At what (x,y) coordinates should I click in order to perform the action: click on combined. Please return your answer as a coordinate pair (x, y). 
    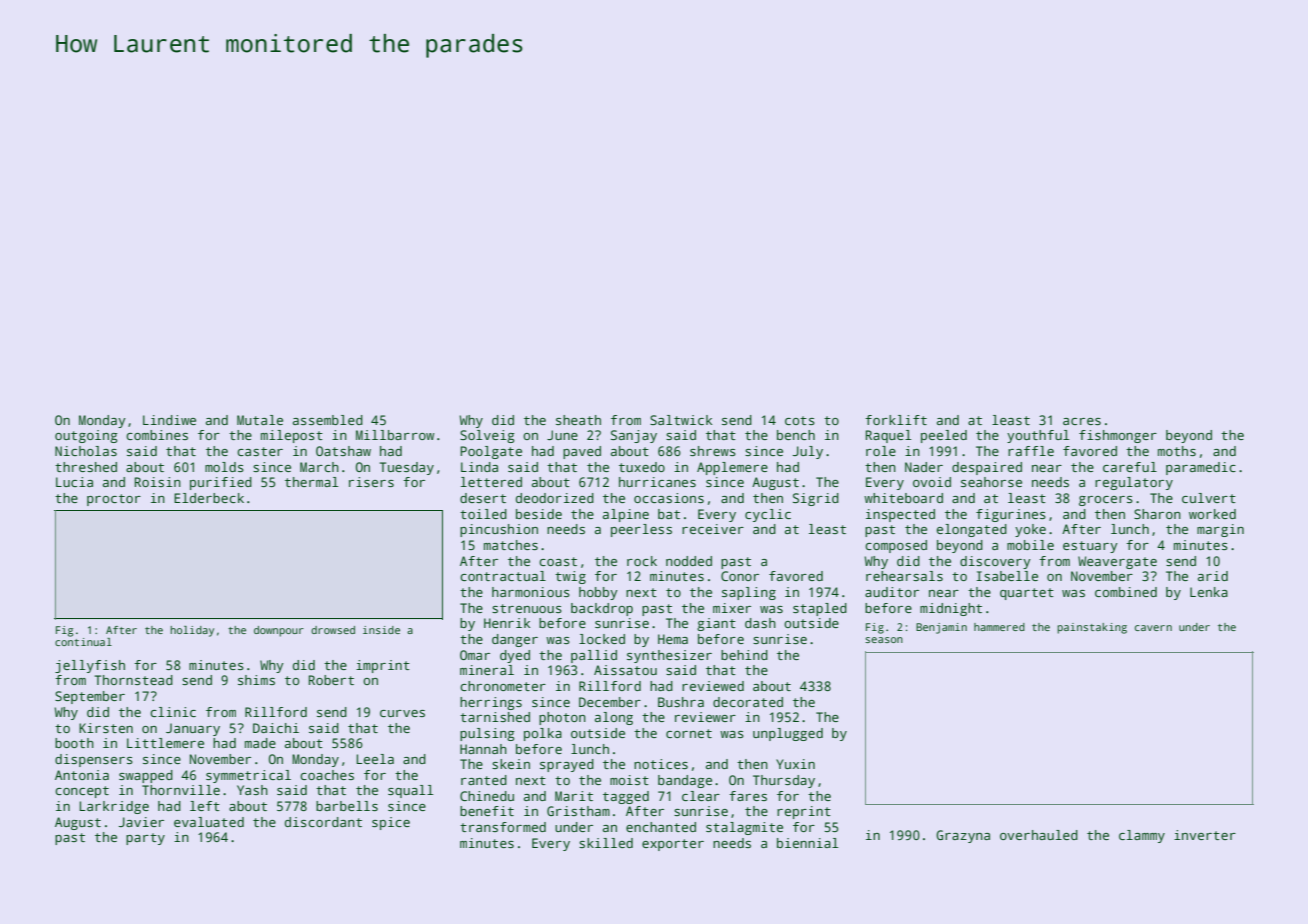
    Looking at the image, I should click on (1126, 592).
